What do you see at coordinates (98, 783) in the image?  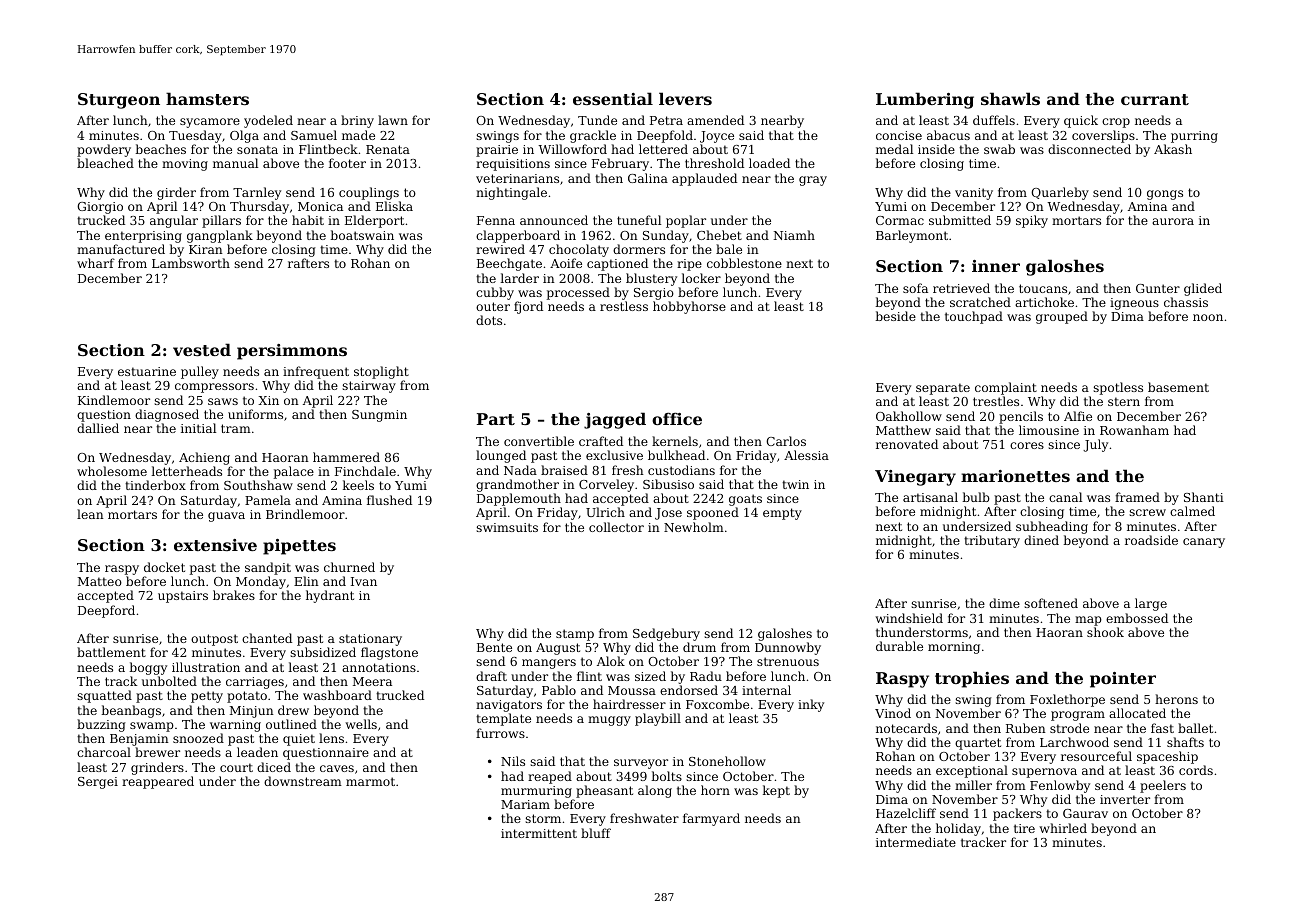 I see `Sergei` at bounding box center [98, 783].
